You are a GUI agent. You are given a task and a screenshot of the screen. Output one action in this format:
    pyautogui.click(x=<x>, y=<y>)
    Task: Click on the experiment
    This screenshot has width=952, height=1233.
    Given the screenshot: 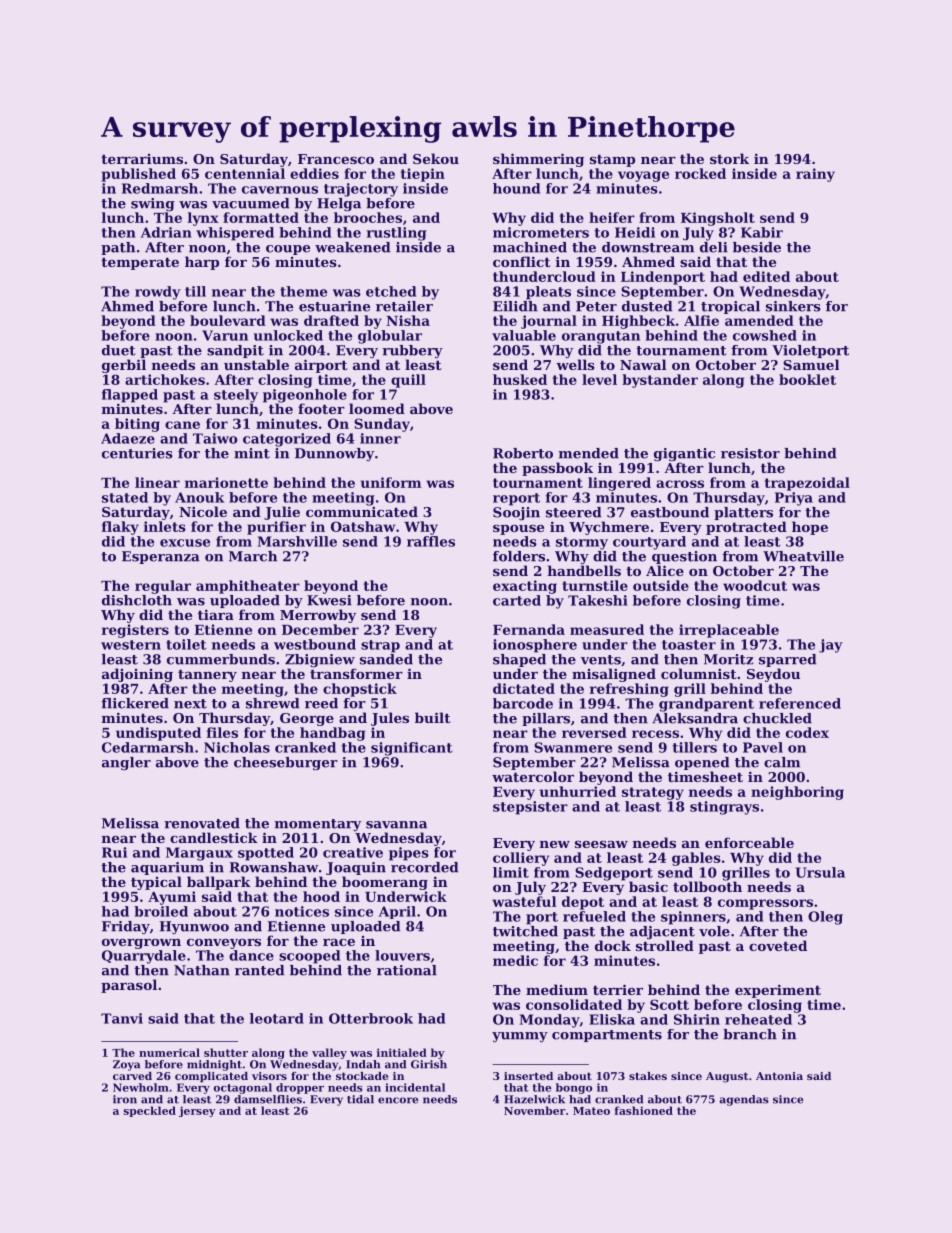 What is the action you would take?
    pyautogui.click(x=778, y=991)
